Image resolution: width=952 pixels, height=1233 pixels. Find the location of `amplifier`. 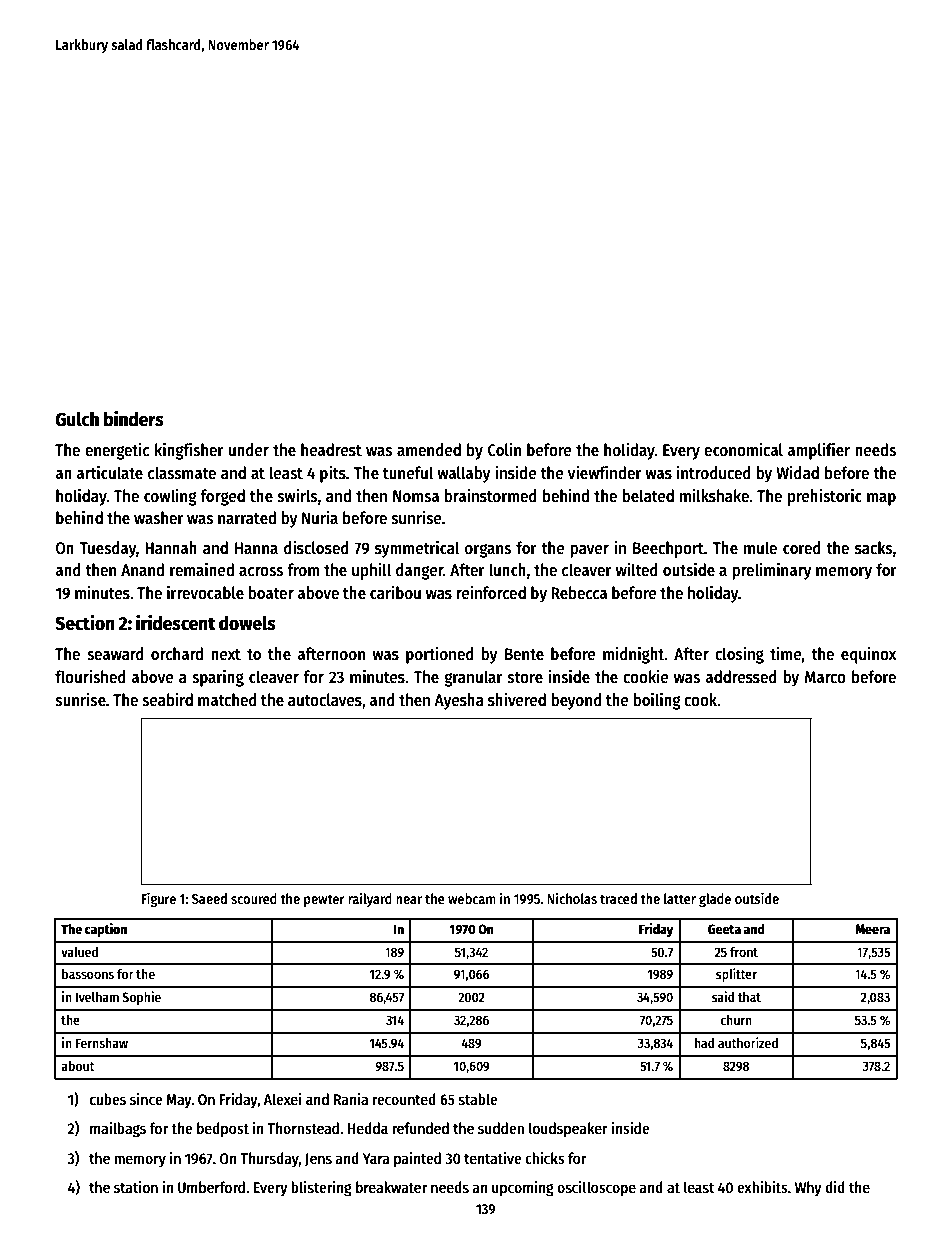

amplifier is located at coordinates (819, 451).
